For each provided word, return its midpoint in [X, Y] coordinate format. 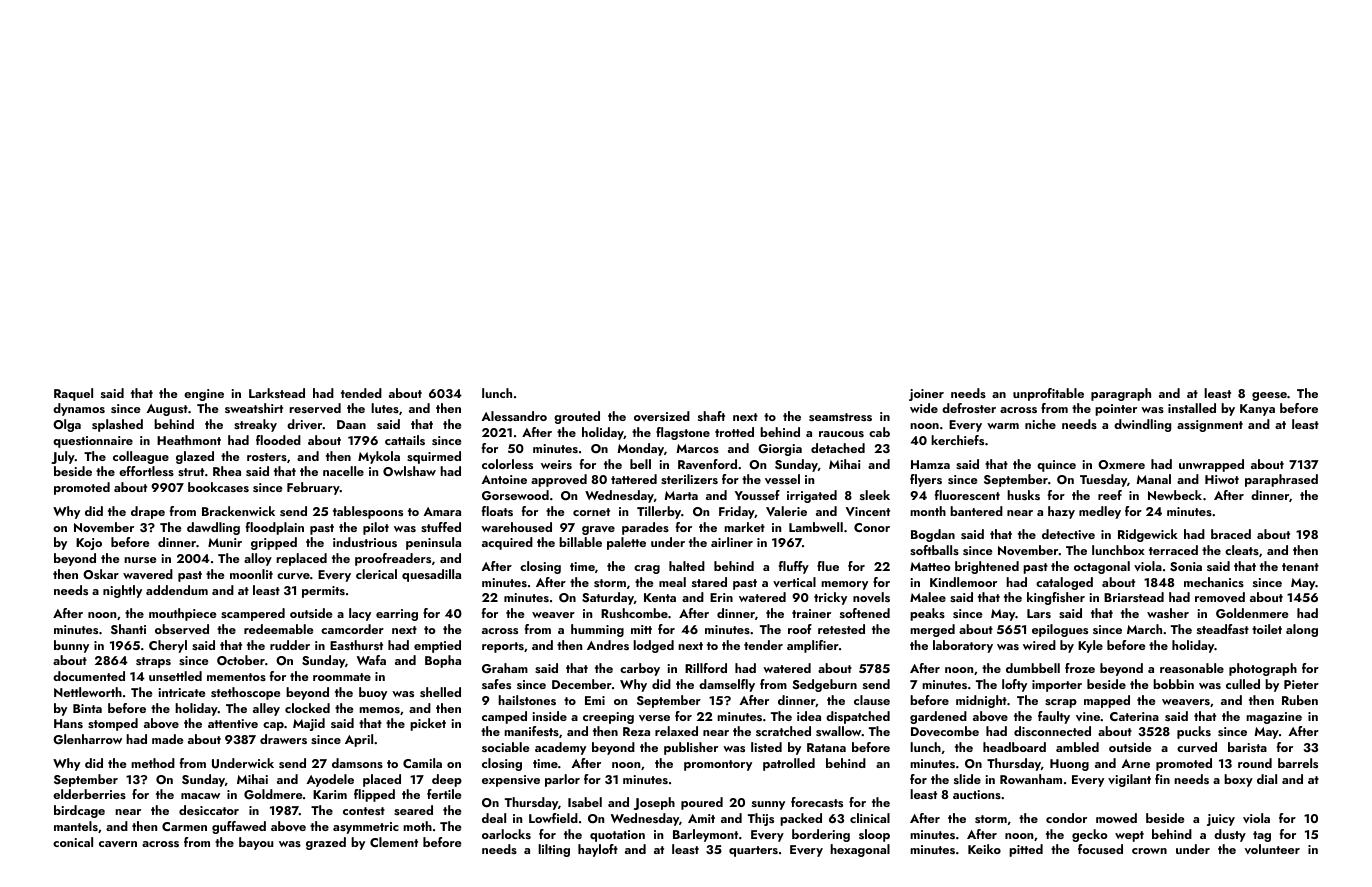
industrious [365, 542]
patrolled [789, 764]
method [153, 763]
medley [1100, 512]
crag [647, 569]
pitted [1026, 850]
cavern [118, 844]
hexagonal [860, 850]
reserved [315, 408]
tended [361, 393]
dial [1267, 779]
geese [1269, 396]
